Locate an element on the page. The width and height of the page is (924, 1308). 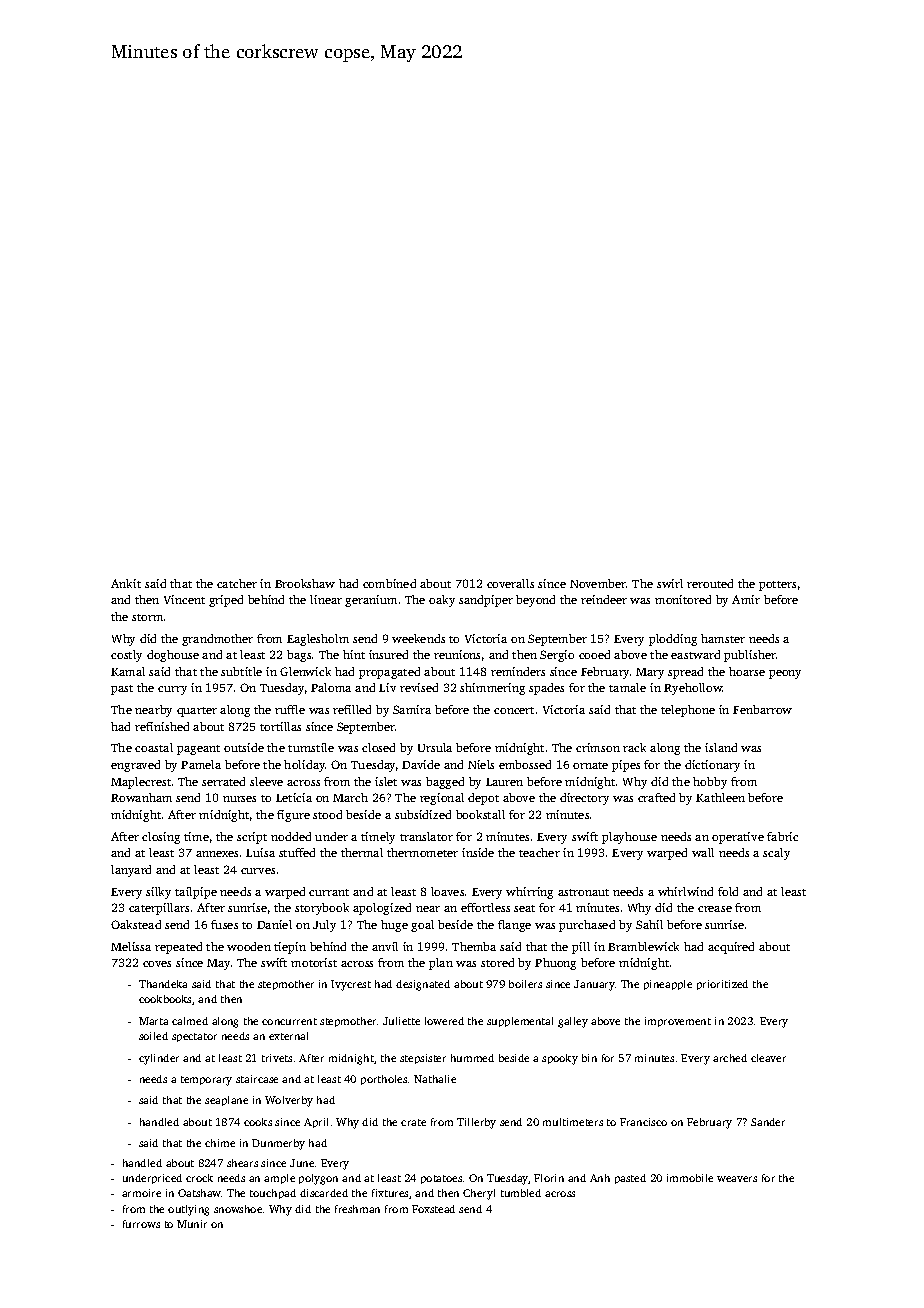
ample is located at coordinates (279, 1179).
